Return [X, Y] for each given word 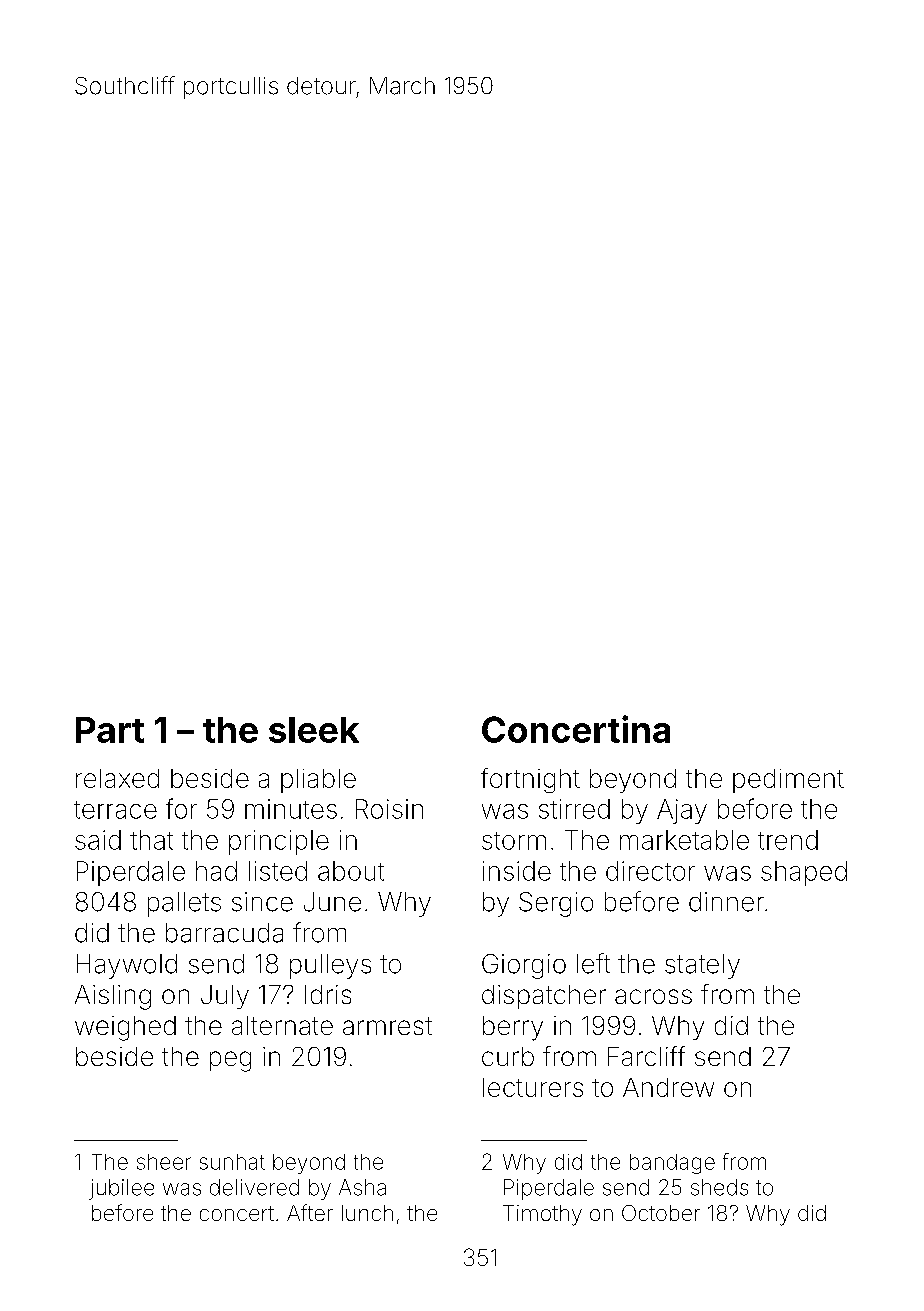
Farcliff [646, 1056]
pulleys [330, 966]
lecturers [533, 1087]
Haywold [127, 966]
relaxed [117, 778]
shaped [804, 873]
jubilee [121, 1189]
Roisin [389, 809]
